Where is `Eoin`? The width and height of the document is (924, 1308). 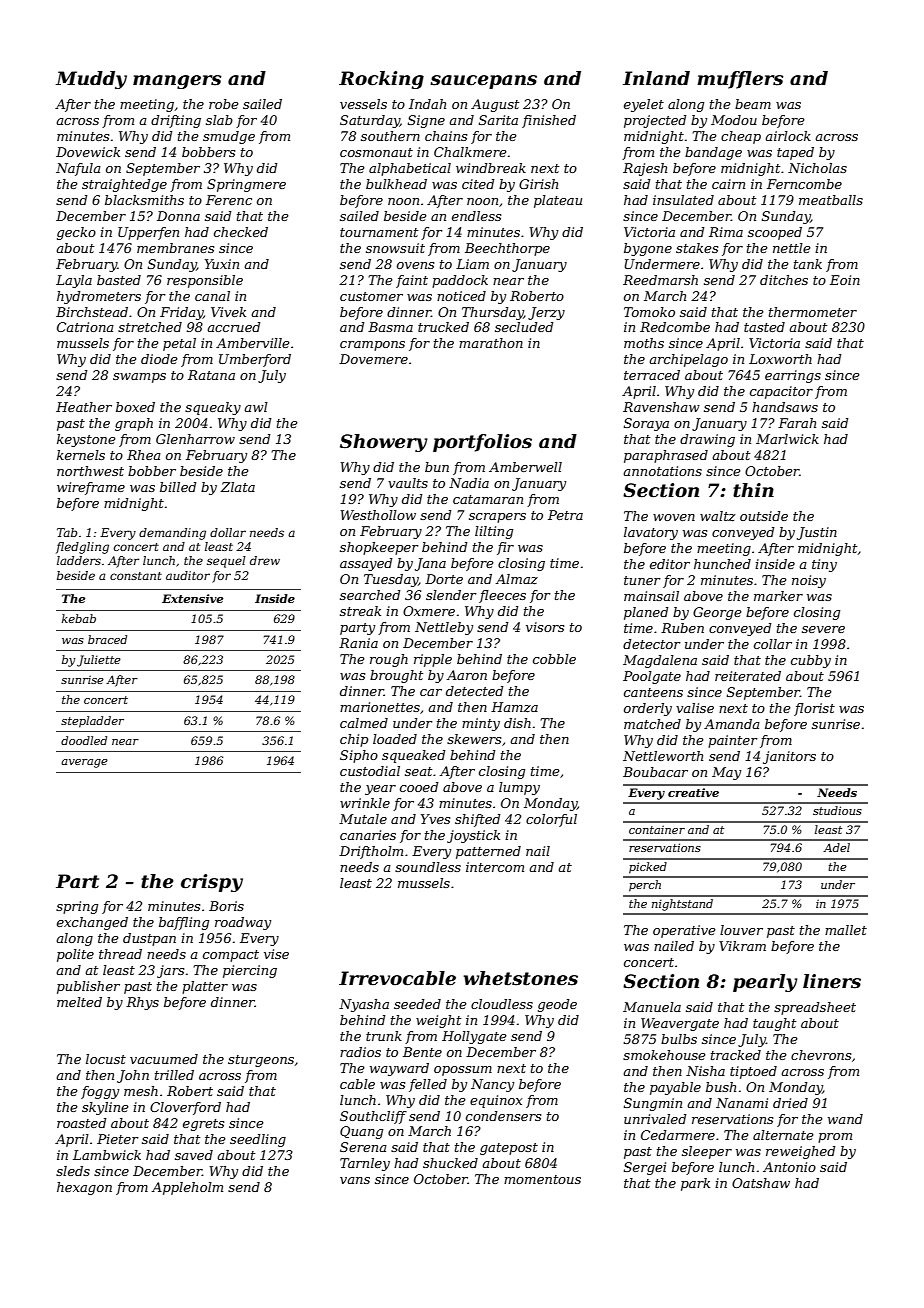
Eoin is located at coordinates (845, 280).
